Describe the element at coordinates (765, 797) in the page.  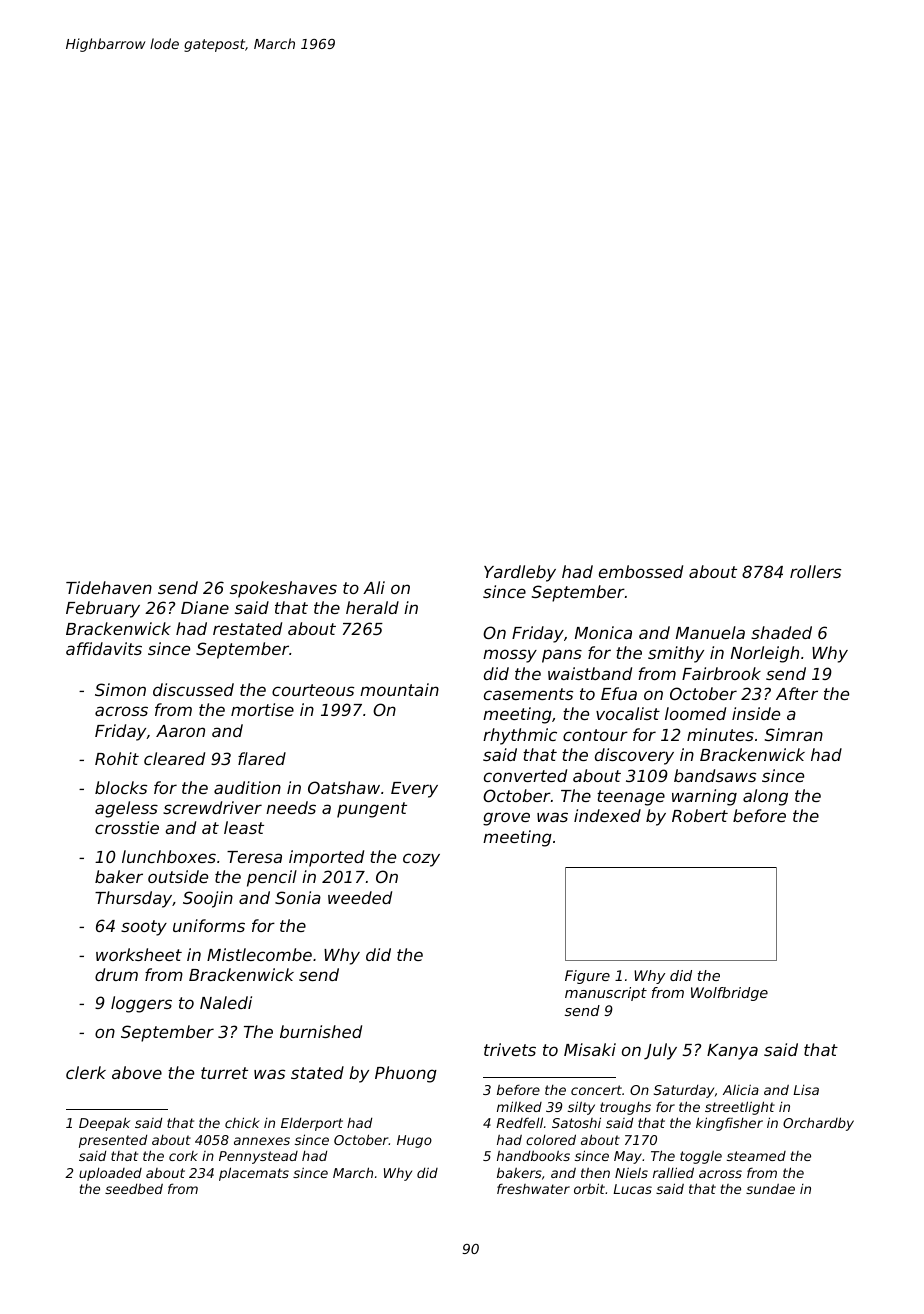
I see `along` at that location.
